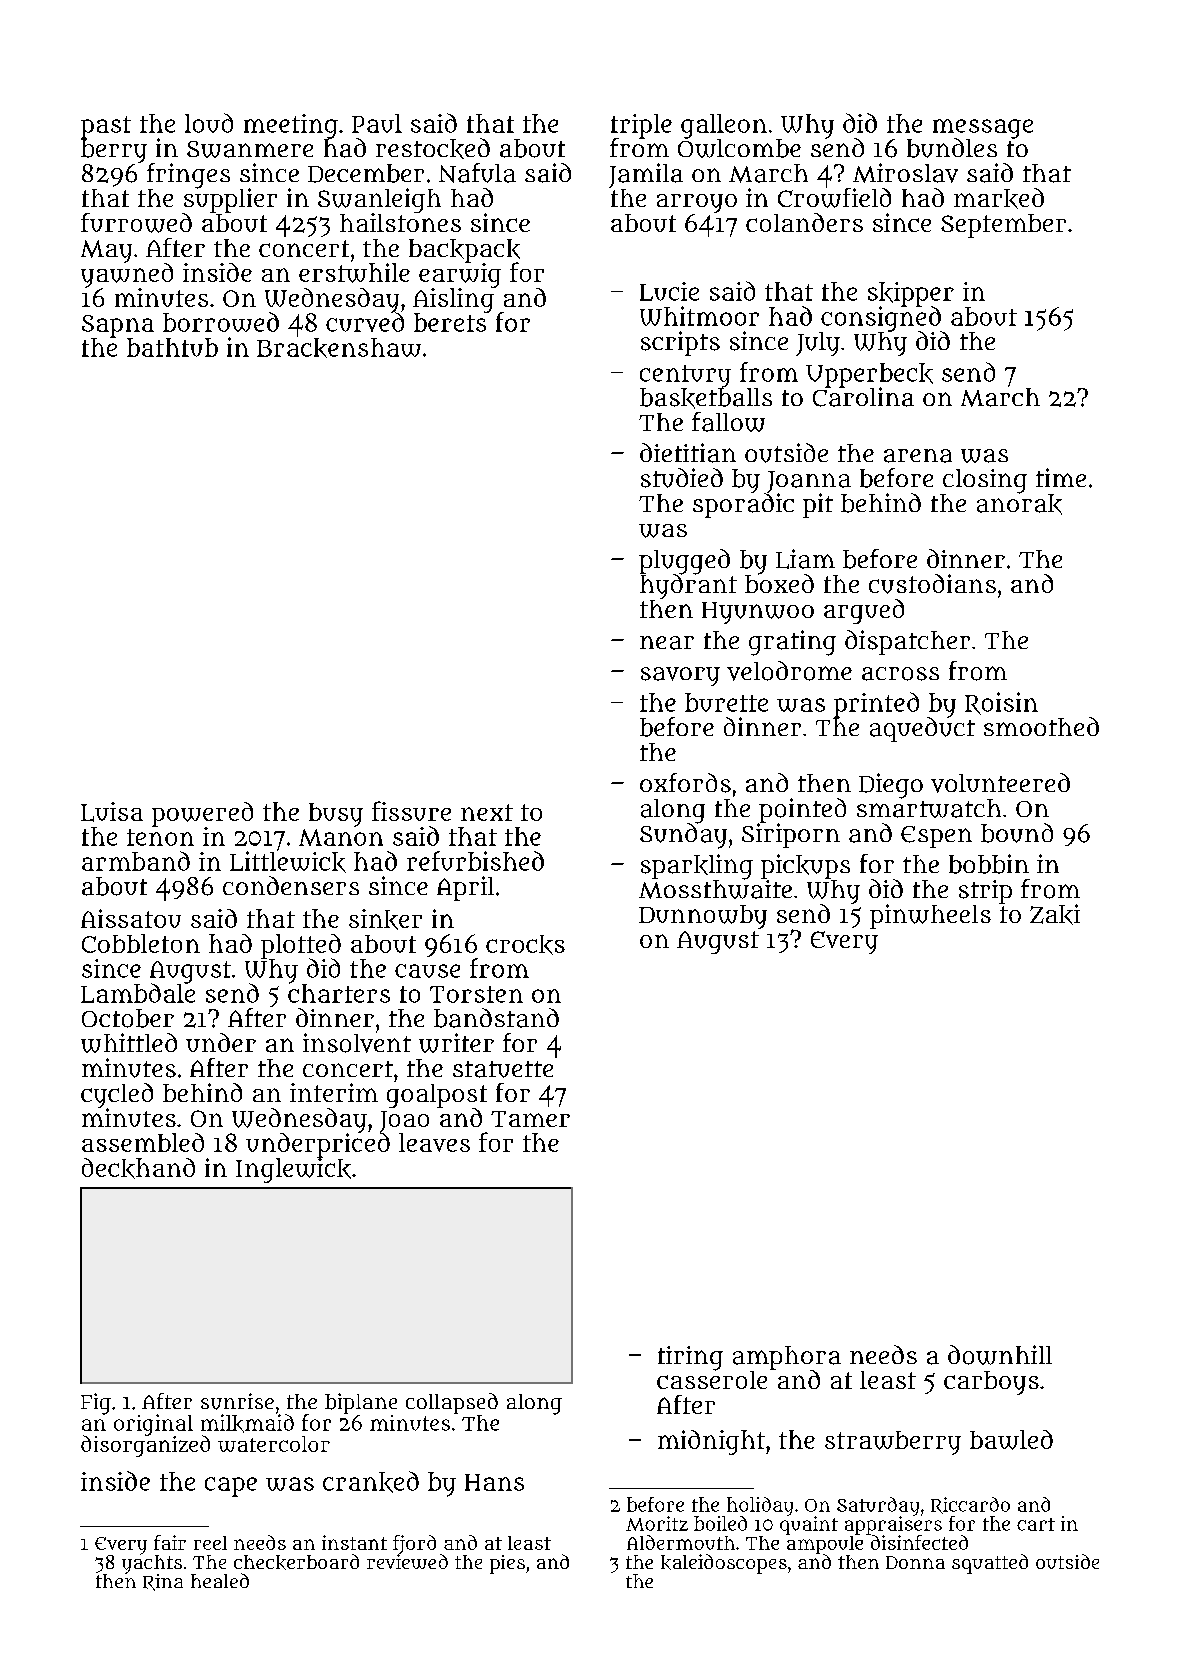 The height and width of the screenshot is (1672, 1182). What do you see at coordinates (878, 1506) in the screenshot?
I see `Saturday` at bounding box center [878, 1506].
